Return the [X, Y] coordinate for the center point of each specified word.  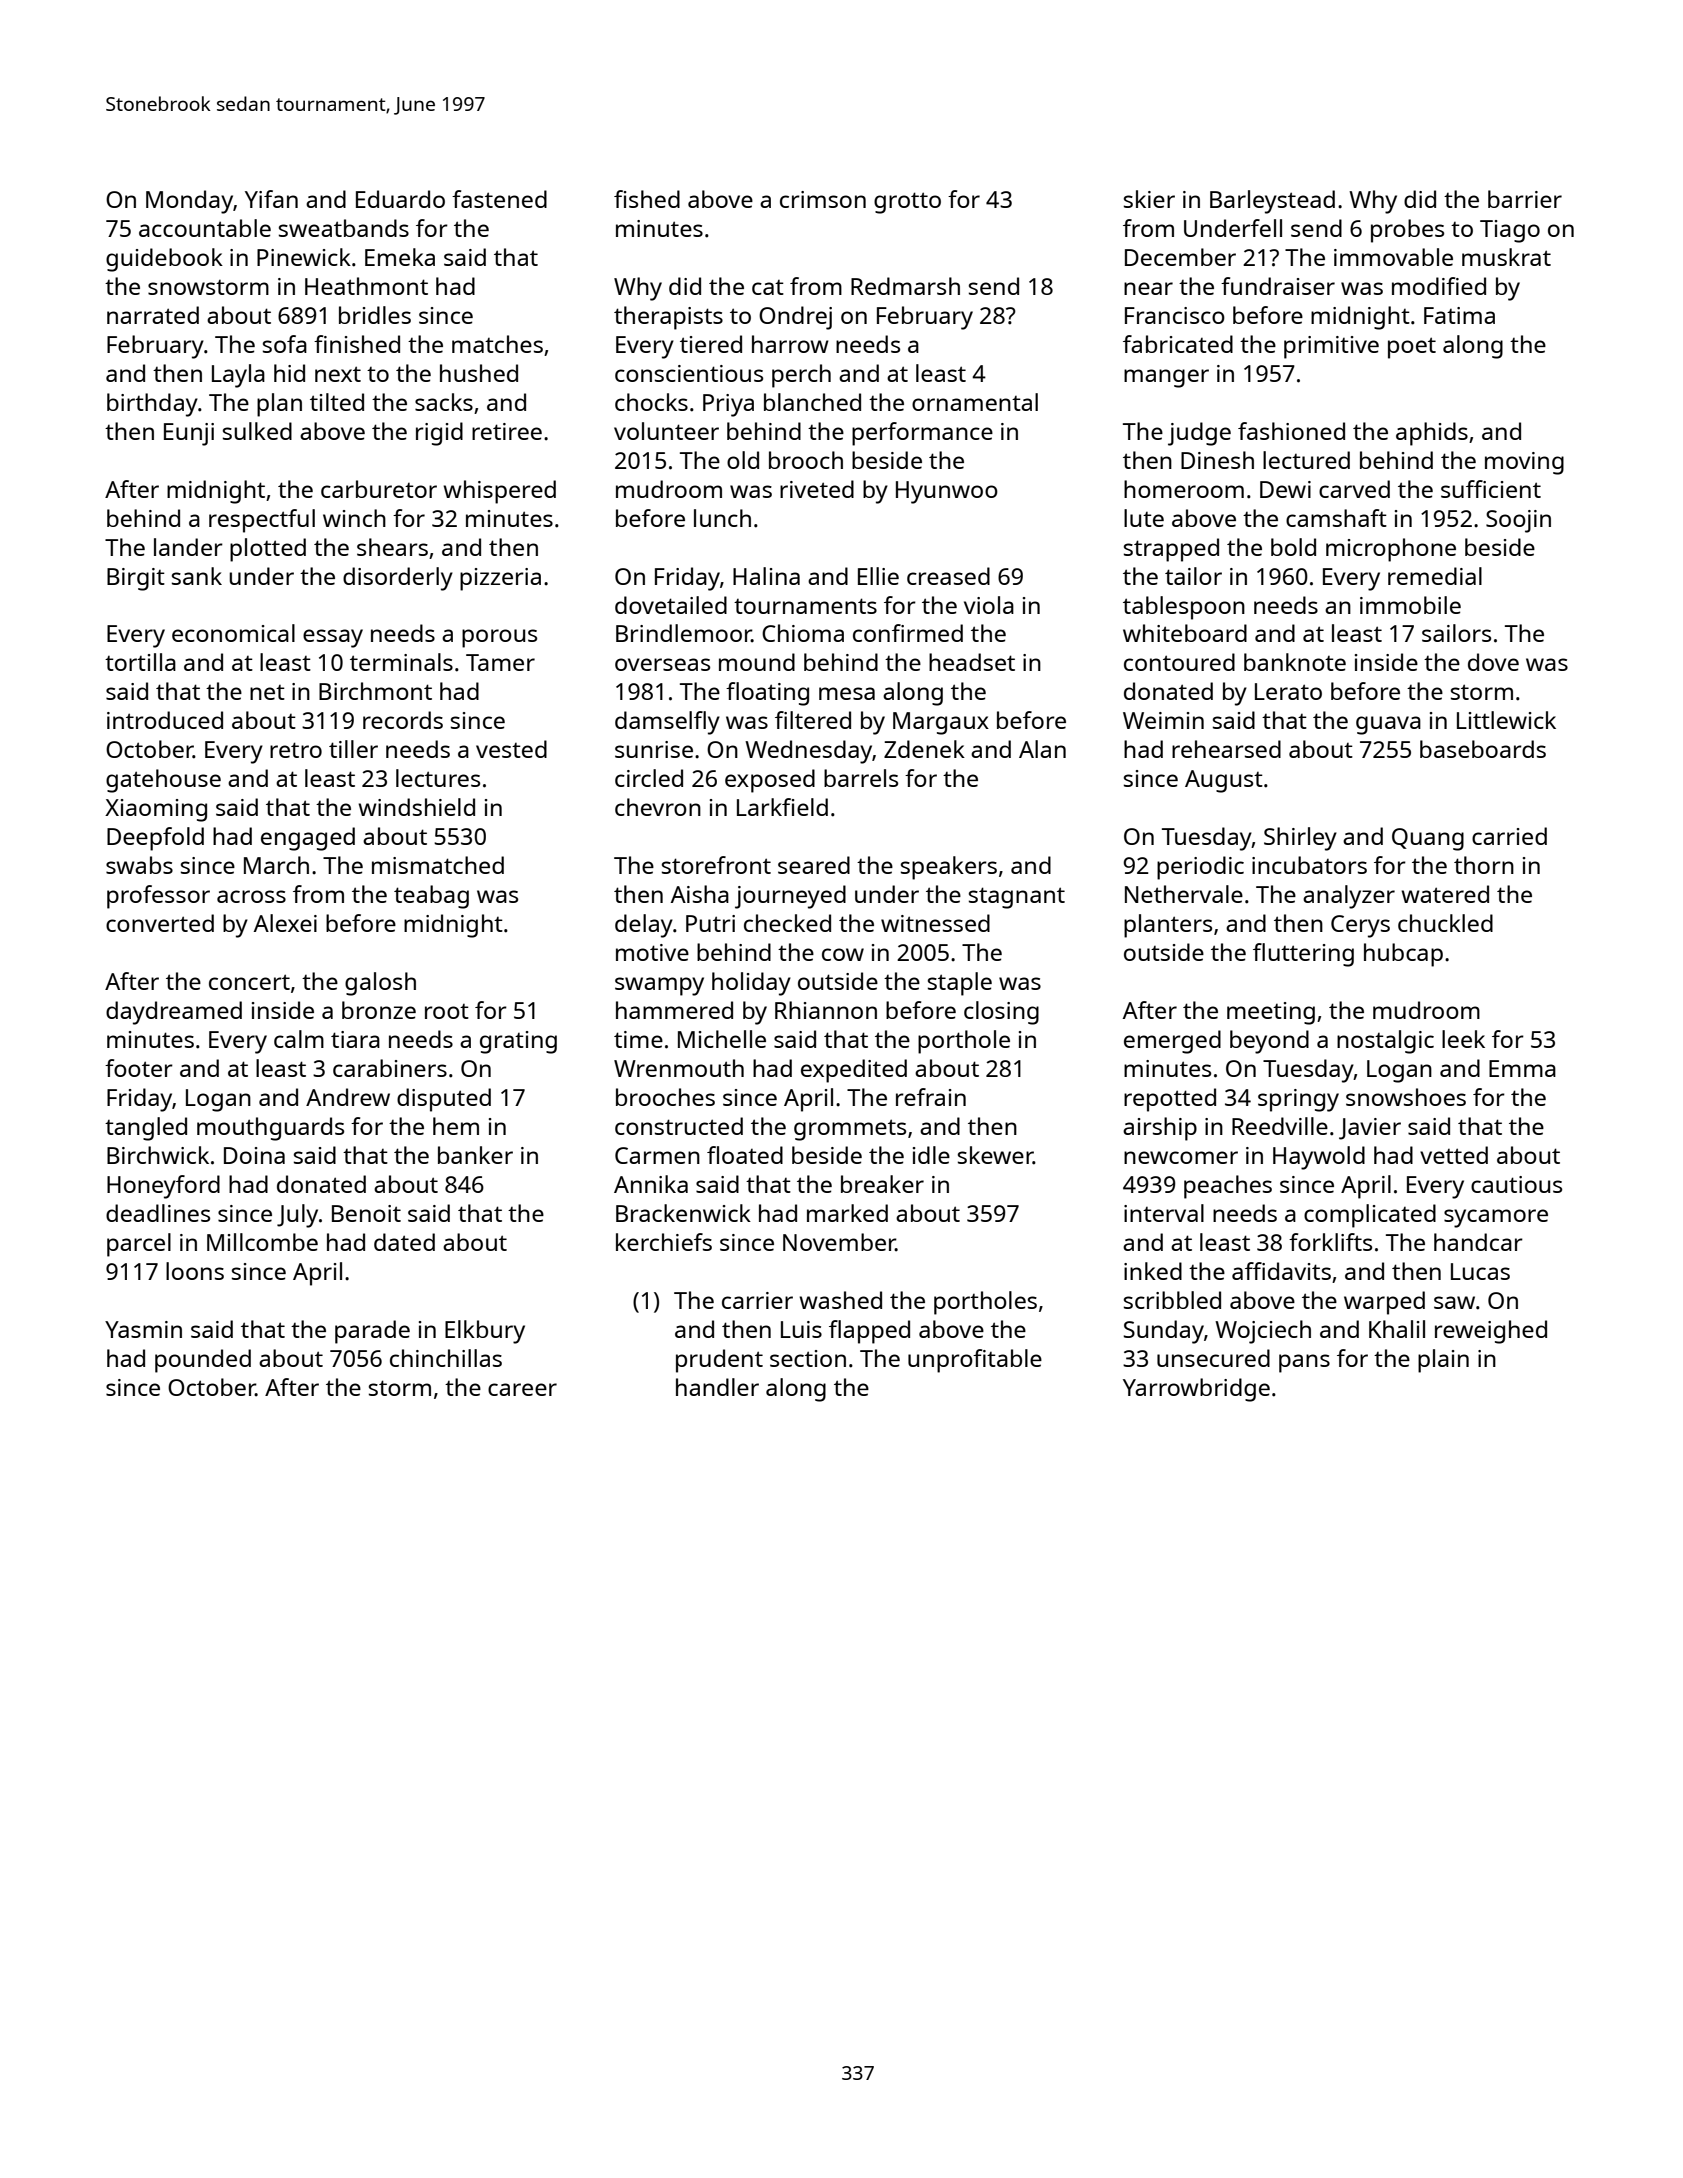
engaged [308, 839]
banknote [1295, 662]
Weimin [1163, 720]
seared [814, 865]
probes [1407, 231]
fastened [499, 199]
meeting [1271, 1013]
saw [1454, 1302]
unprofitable [975, 1361]
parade [372, 1332]
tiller [353, 749]
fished [647, 199]
